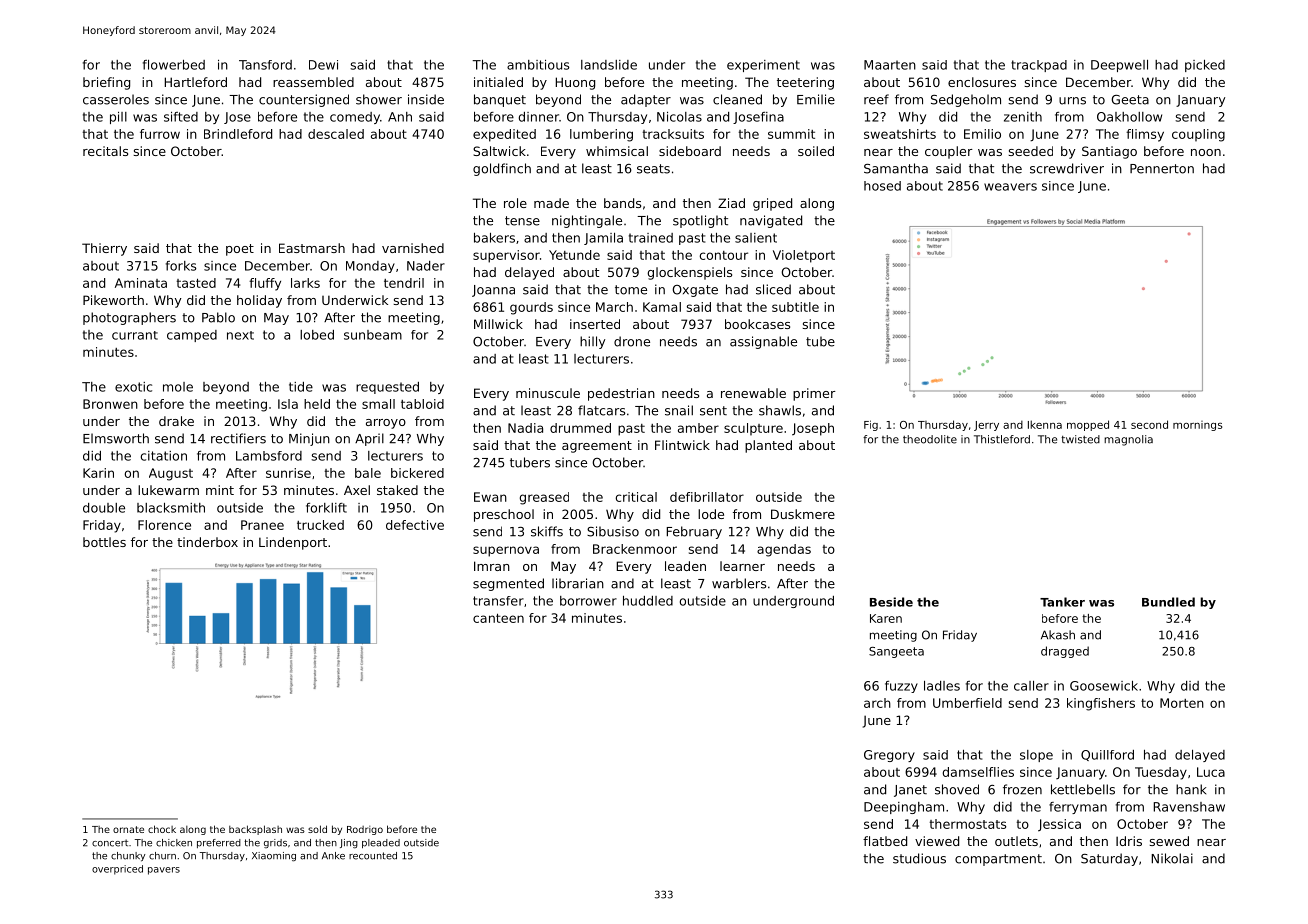 This screenshot has width=1308, height=924. Describe the element at coordinates (1107, 755) in the screenshot. I see `Quillford` at that location.
